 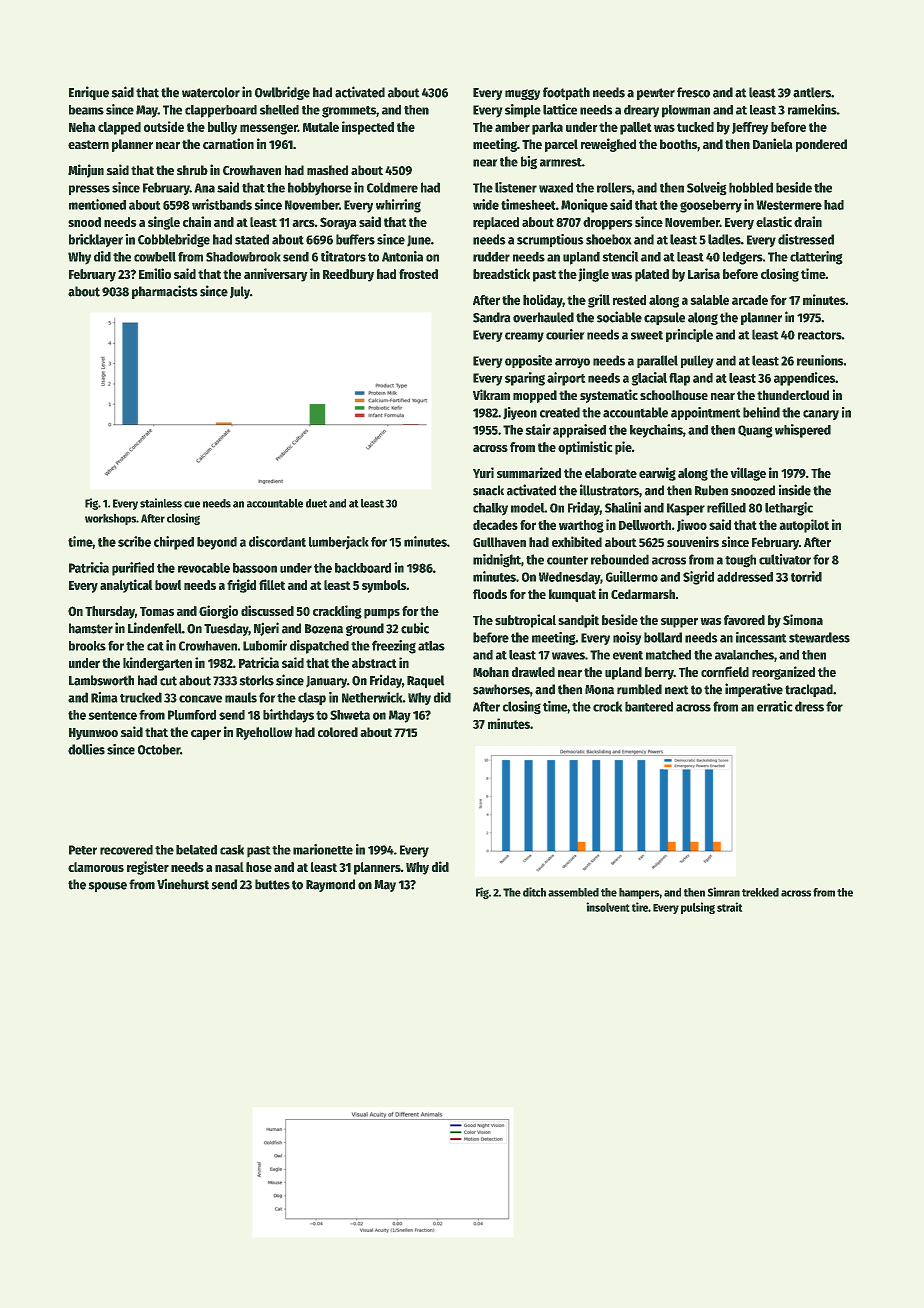 What do you see at coordinates (192, 504) in the document?
I see `cue` at bounding box center [192, 504].
